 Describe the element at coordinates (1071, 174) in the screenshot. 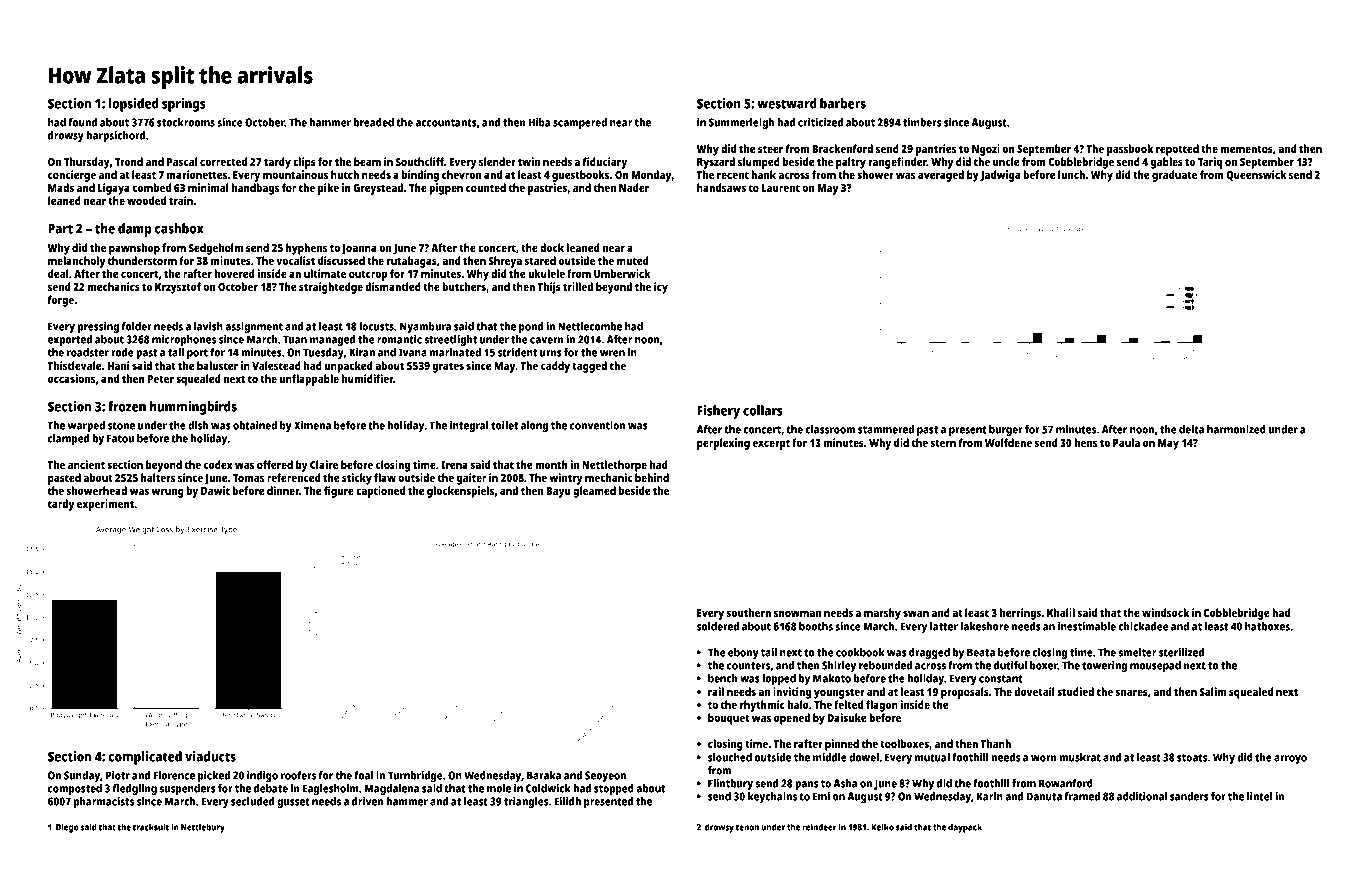

I see `lunch` at that location.
